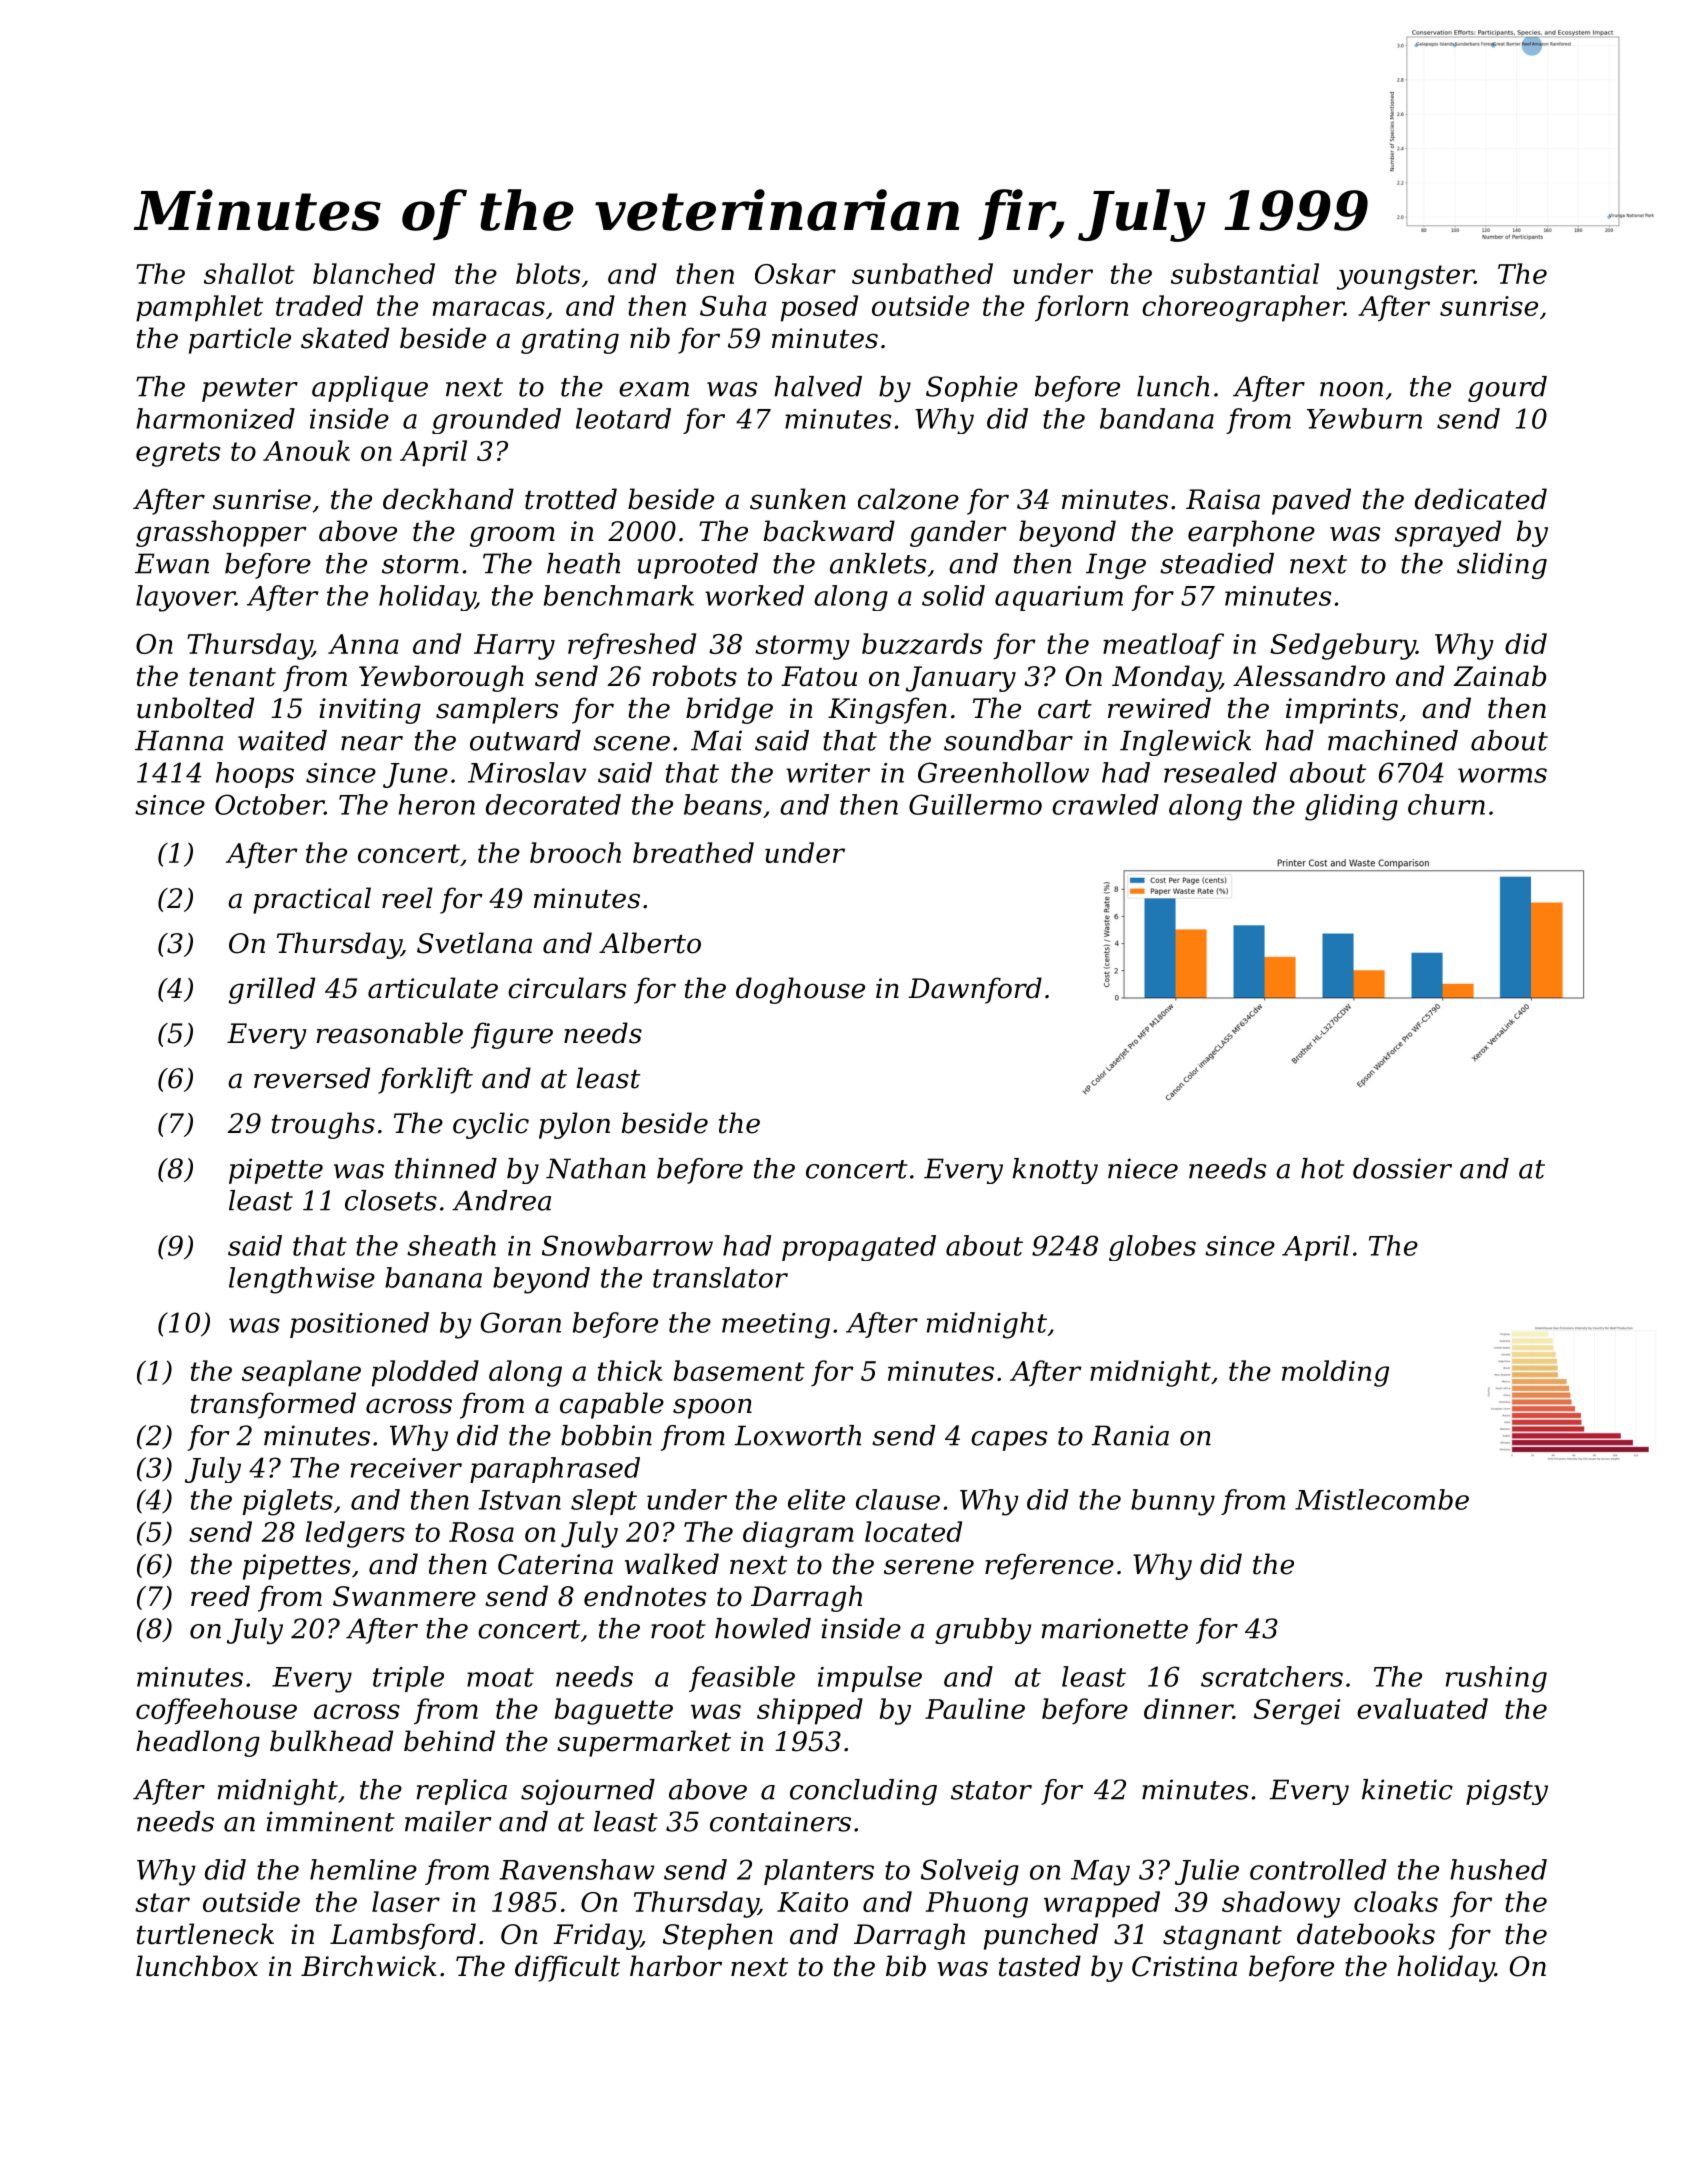 This page has height=2178, width=1683. Describe the element at coordinates (627, 1245) in the page. I see `Snowbarrow` at that location.
